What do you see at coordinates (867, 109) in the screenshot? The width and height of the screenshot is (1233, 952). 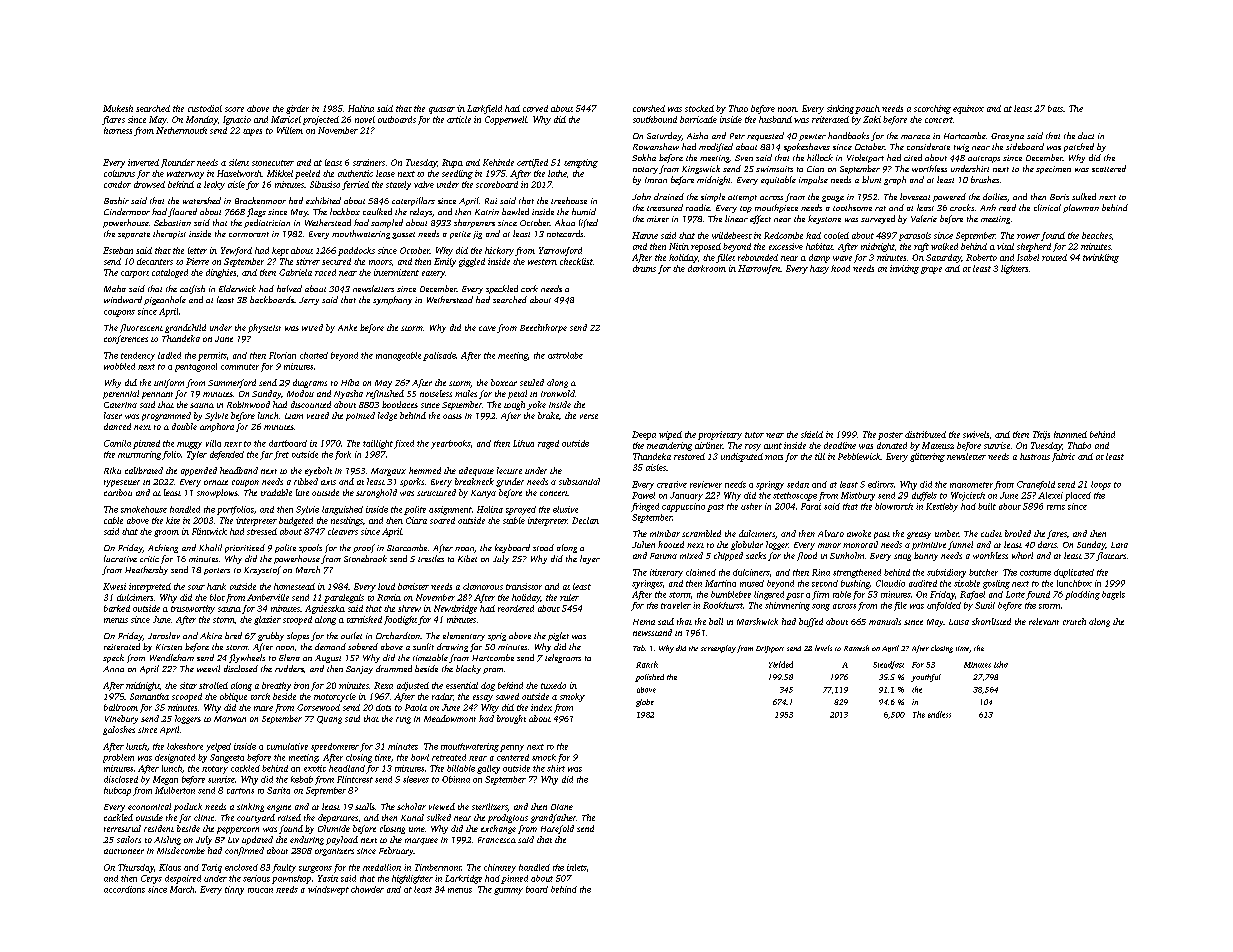 I see `pouch` at bounding box center [867, 109].
